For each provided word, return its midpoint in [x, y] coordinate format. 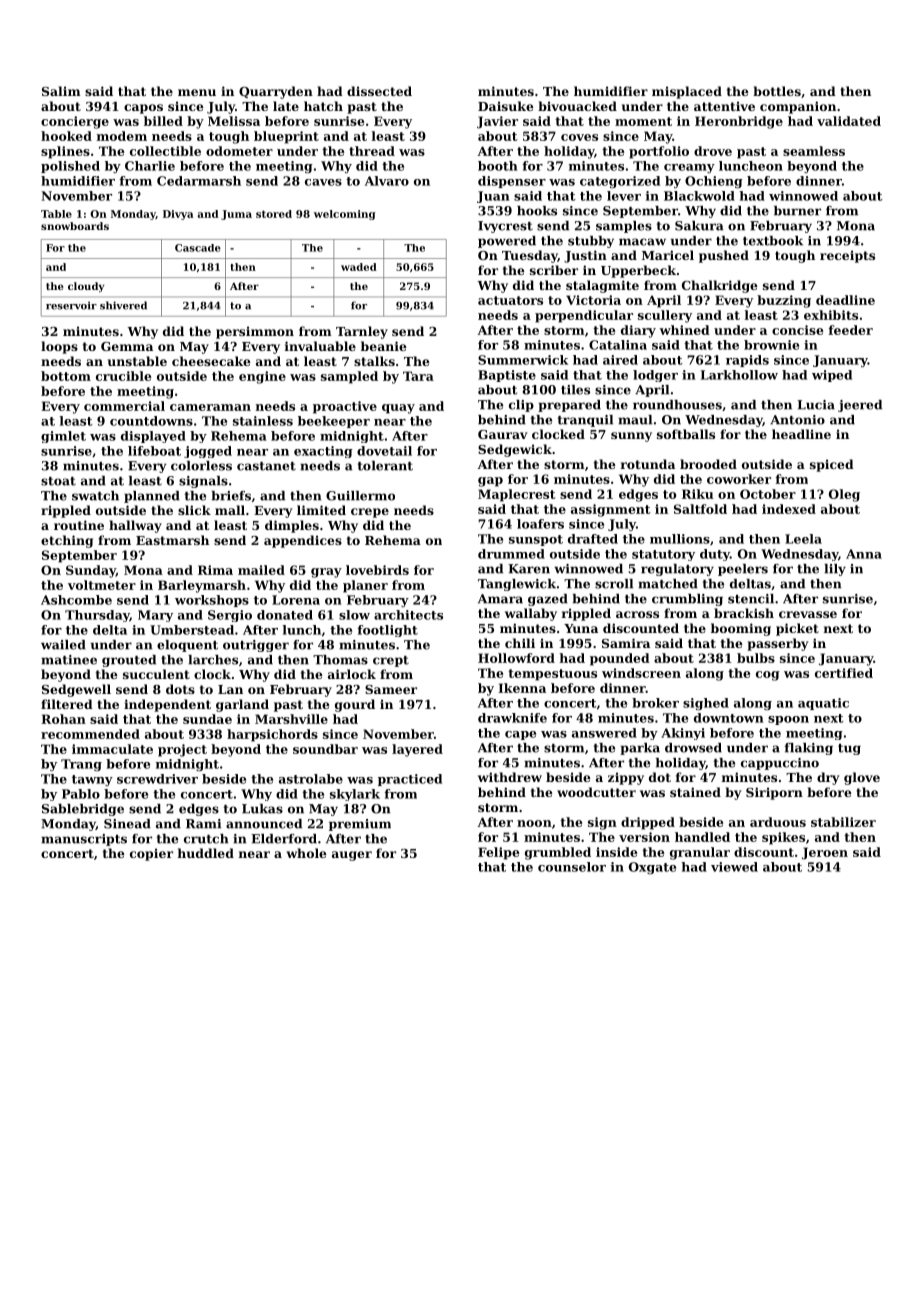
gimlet [63, 437]
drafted [593, 539]
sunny [631, 437]
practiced [410, 780]
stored [274, 214]
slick [194, 510]
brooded [708, 464]
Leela [803, 539]
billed [163, 121]
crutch [206, 839]
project [182, 750]
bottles [777, 91]
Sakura [699, 226]
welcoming [345, 215]
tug [849, 749]
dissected [379, 91]
